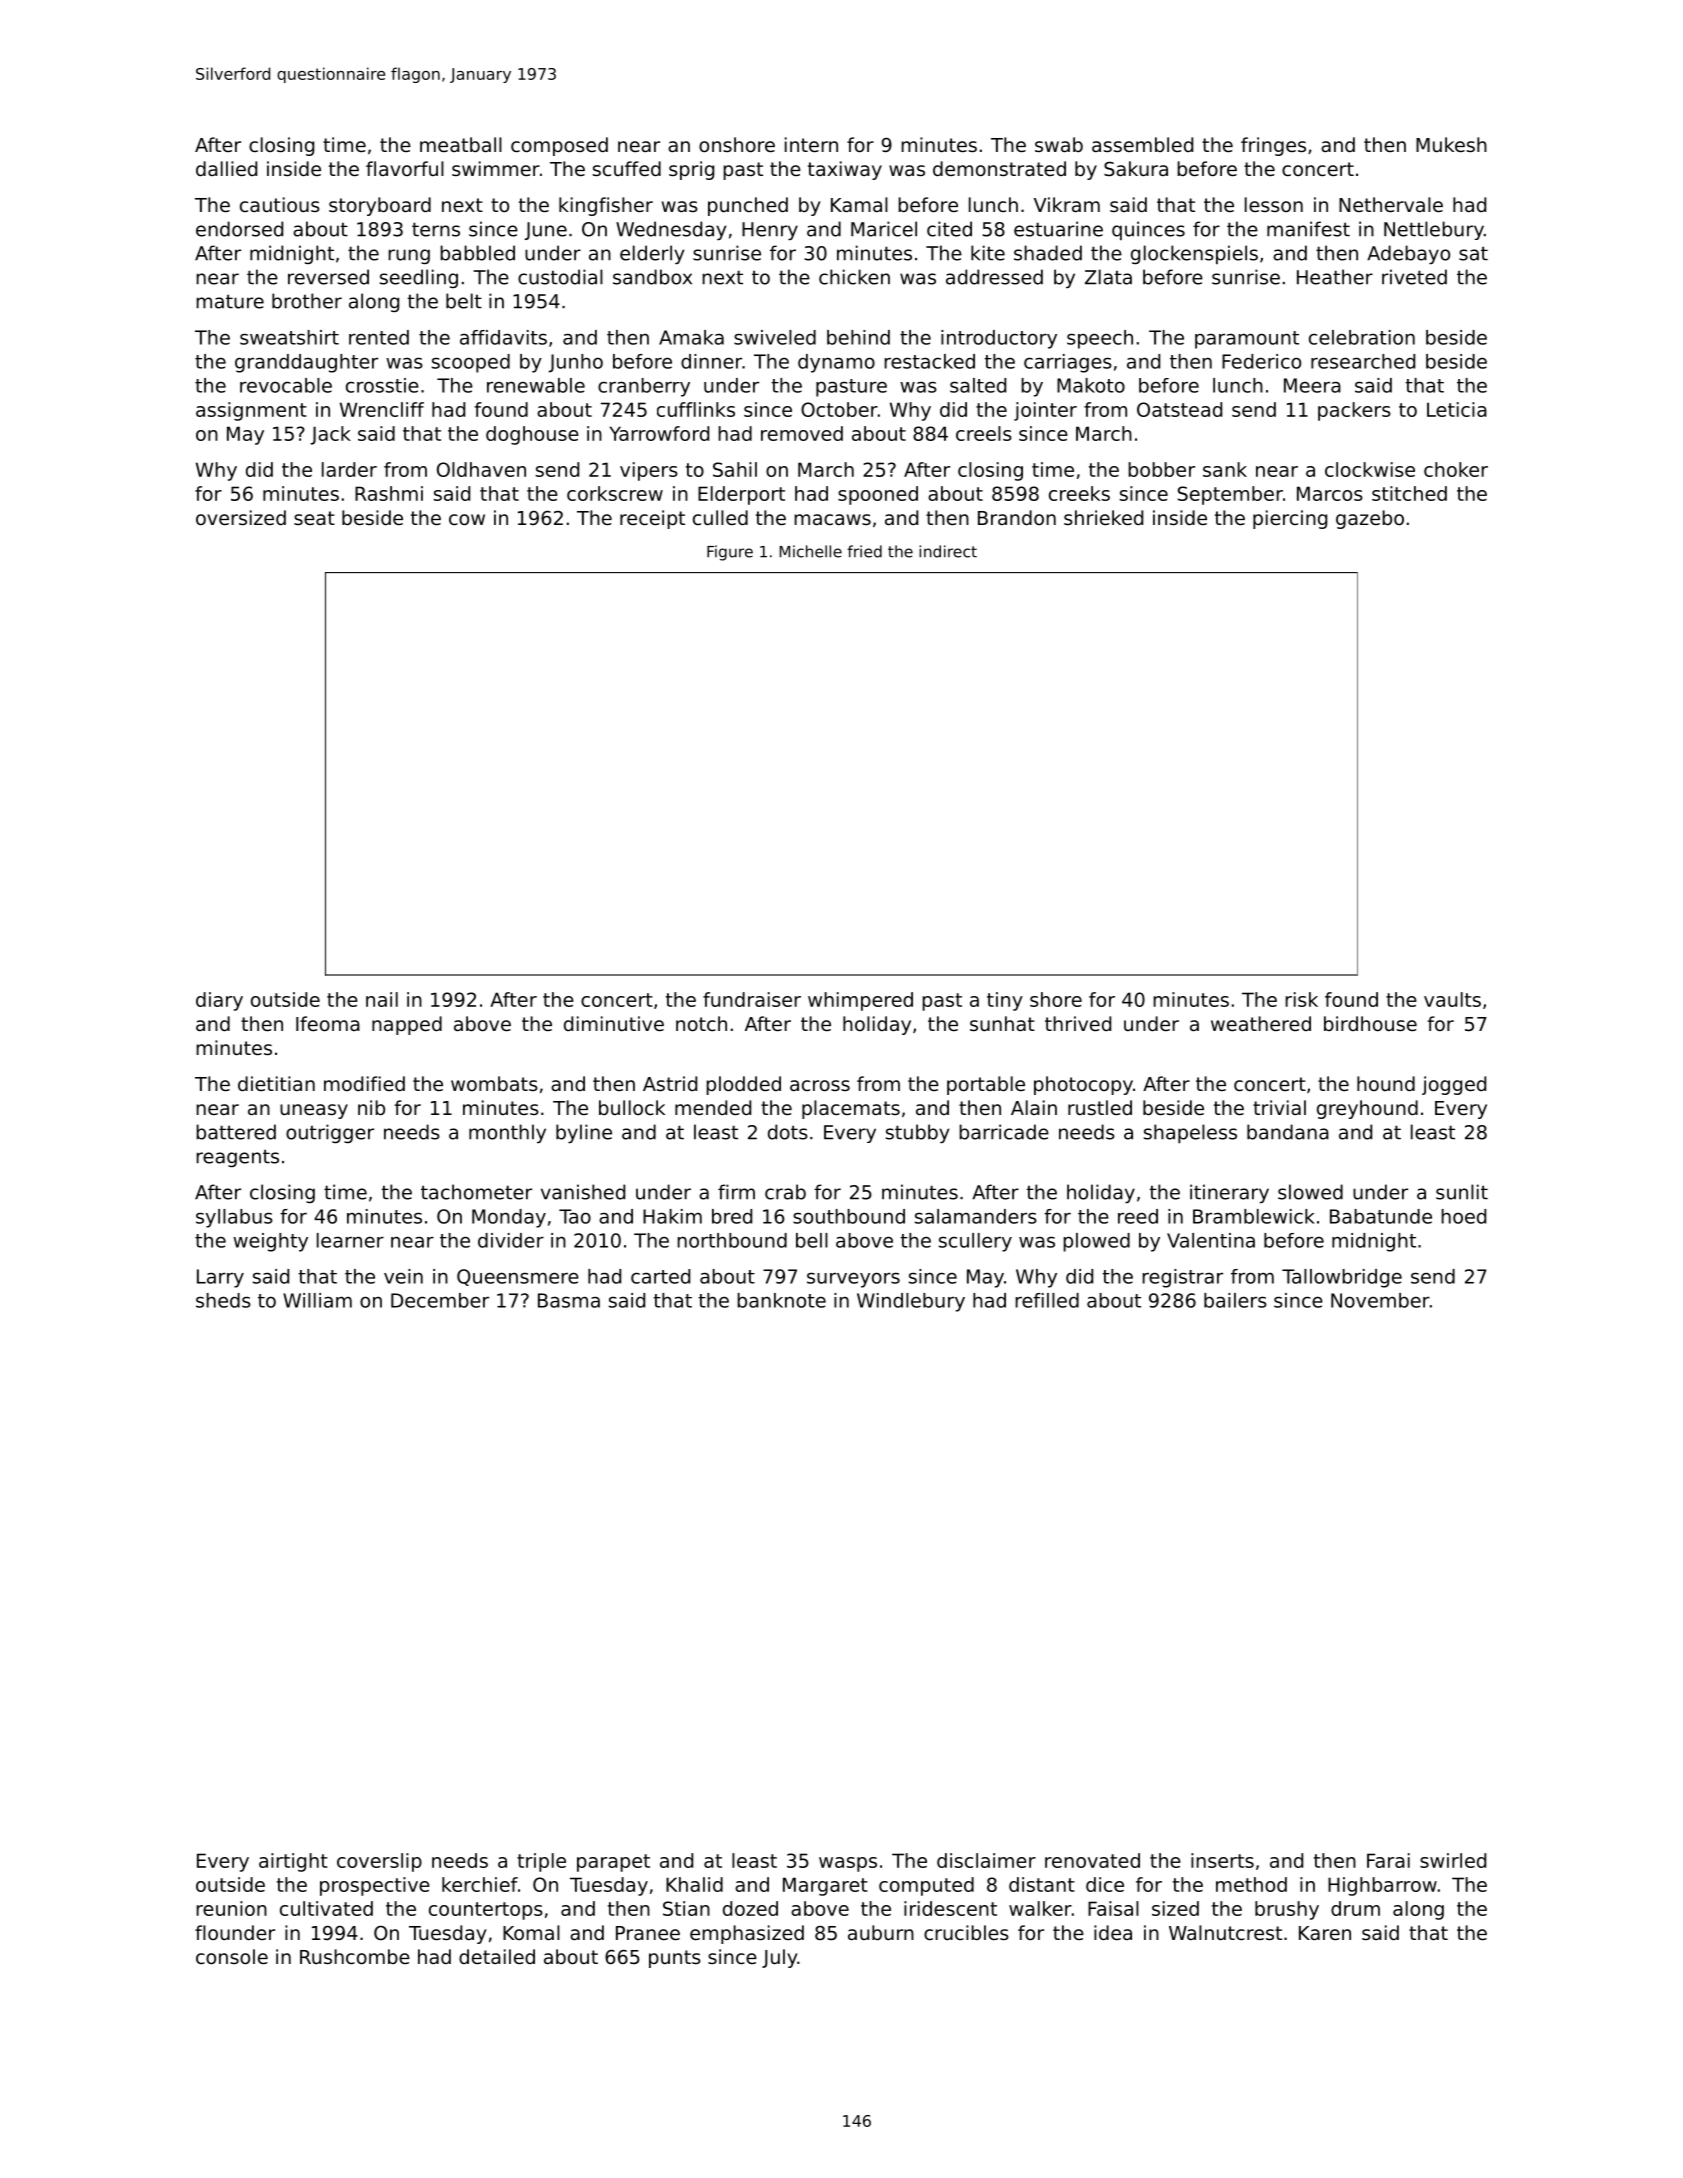 This screenshot has height=2178, width=1683. What do you see at coordinates (223, 1300) in the screenshot?
I see `sheds` at bounding box center [223, 1300].
